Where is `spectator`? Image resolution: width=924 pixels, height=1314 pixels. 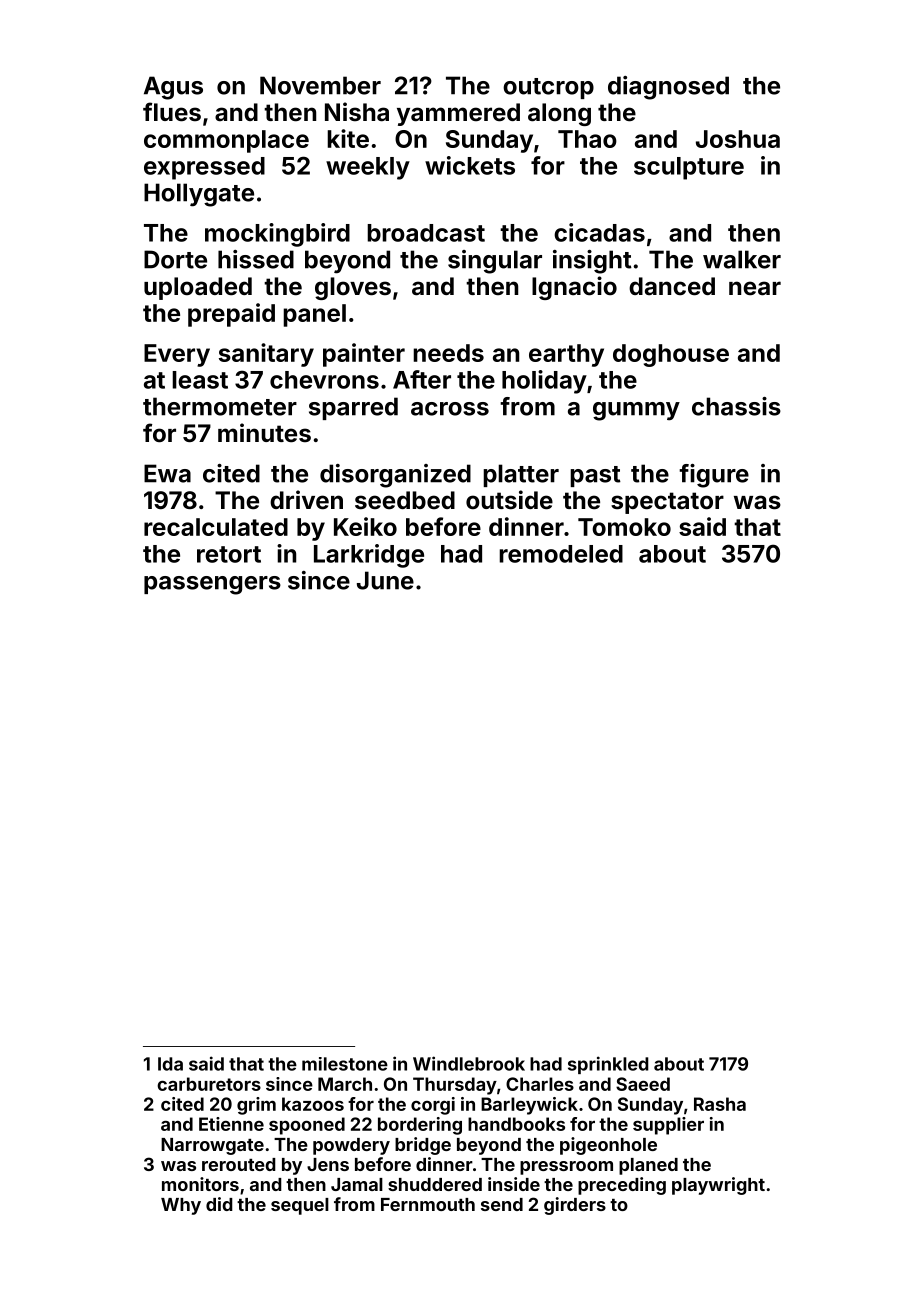
spectator is located at coordinates (667, 503).
